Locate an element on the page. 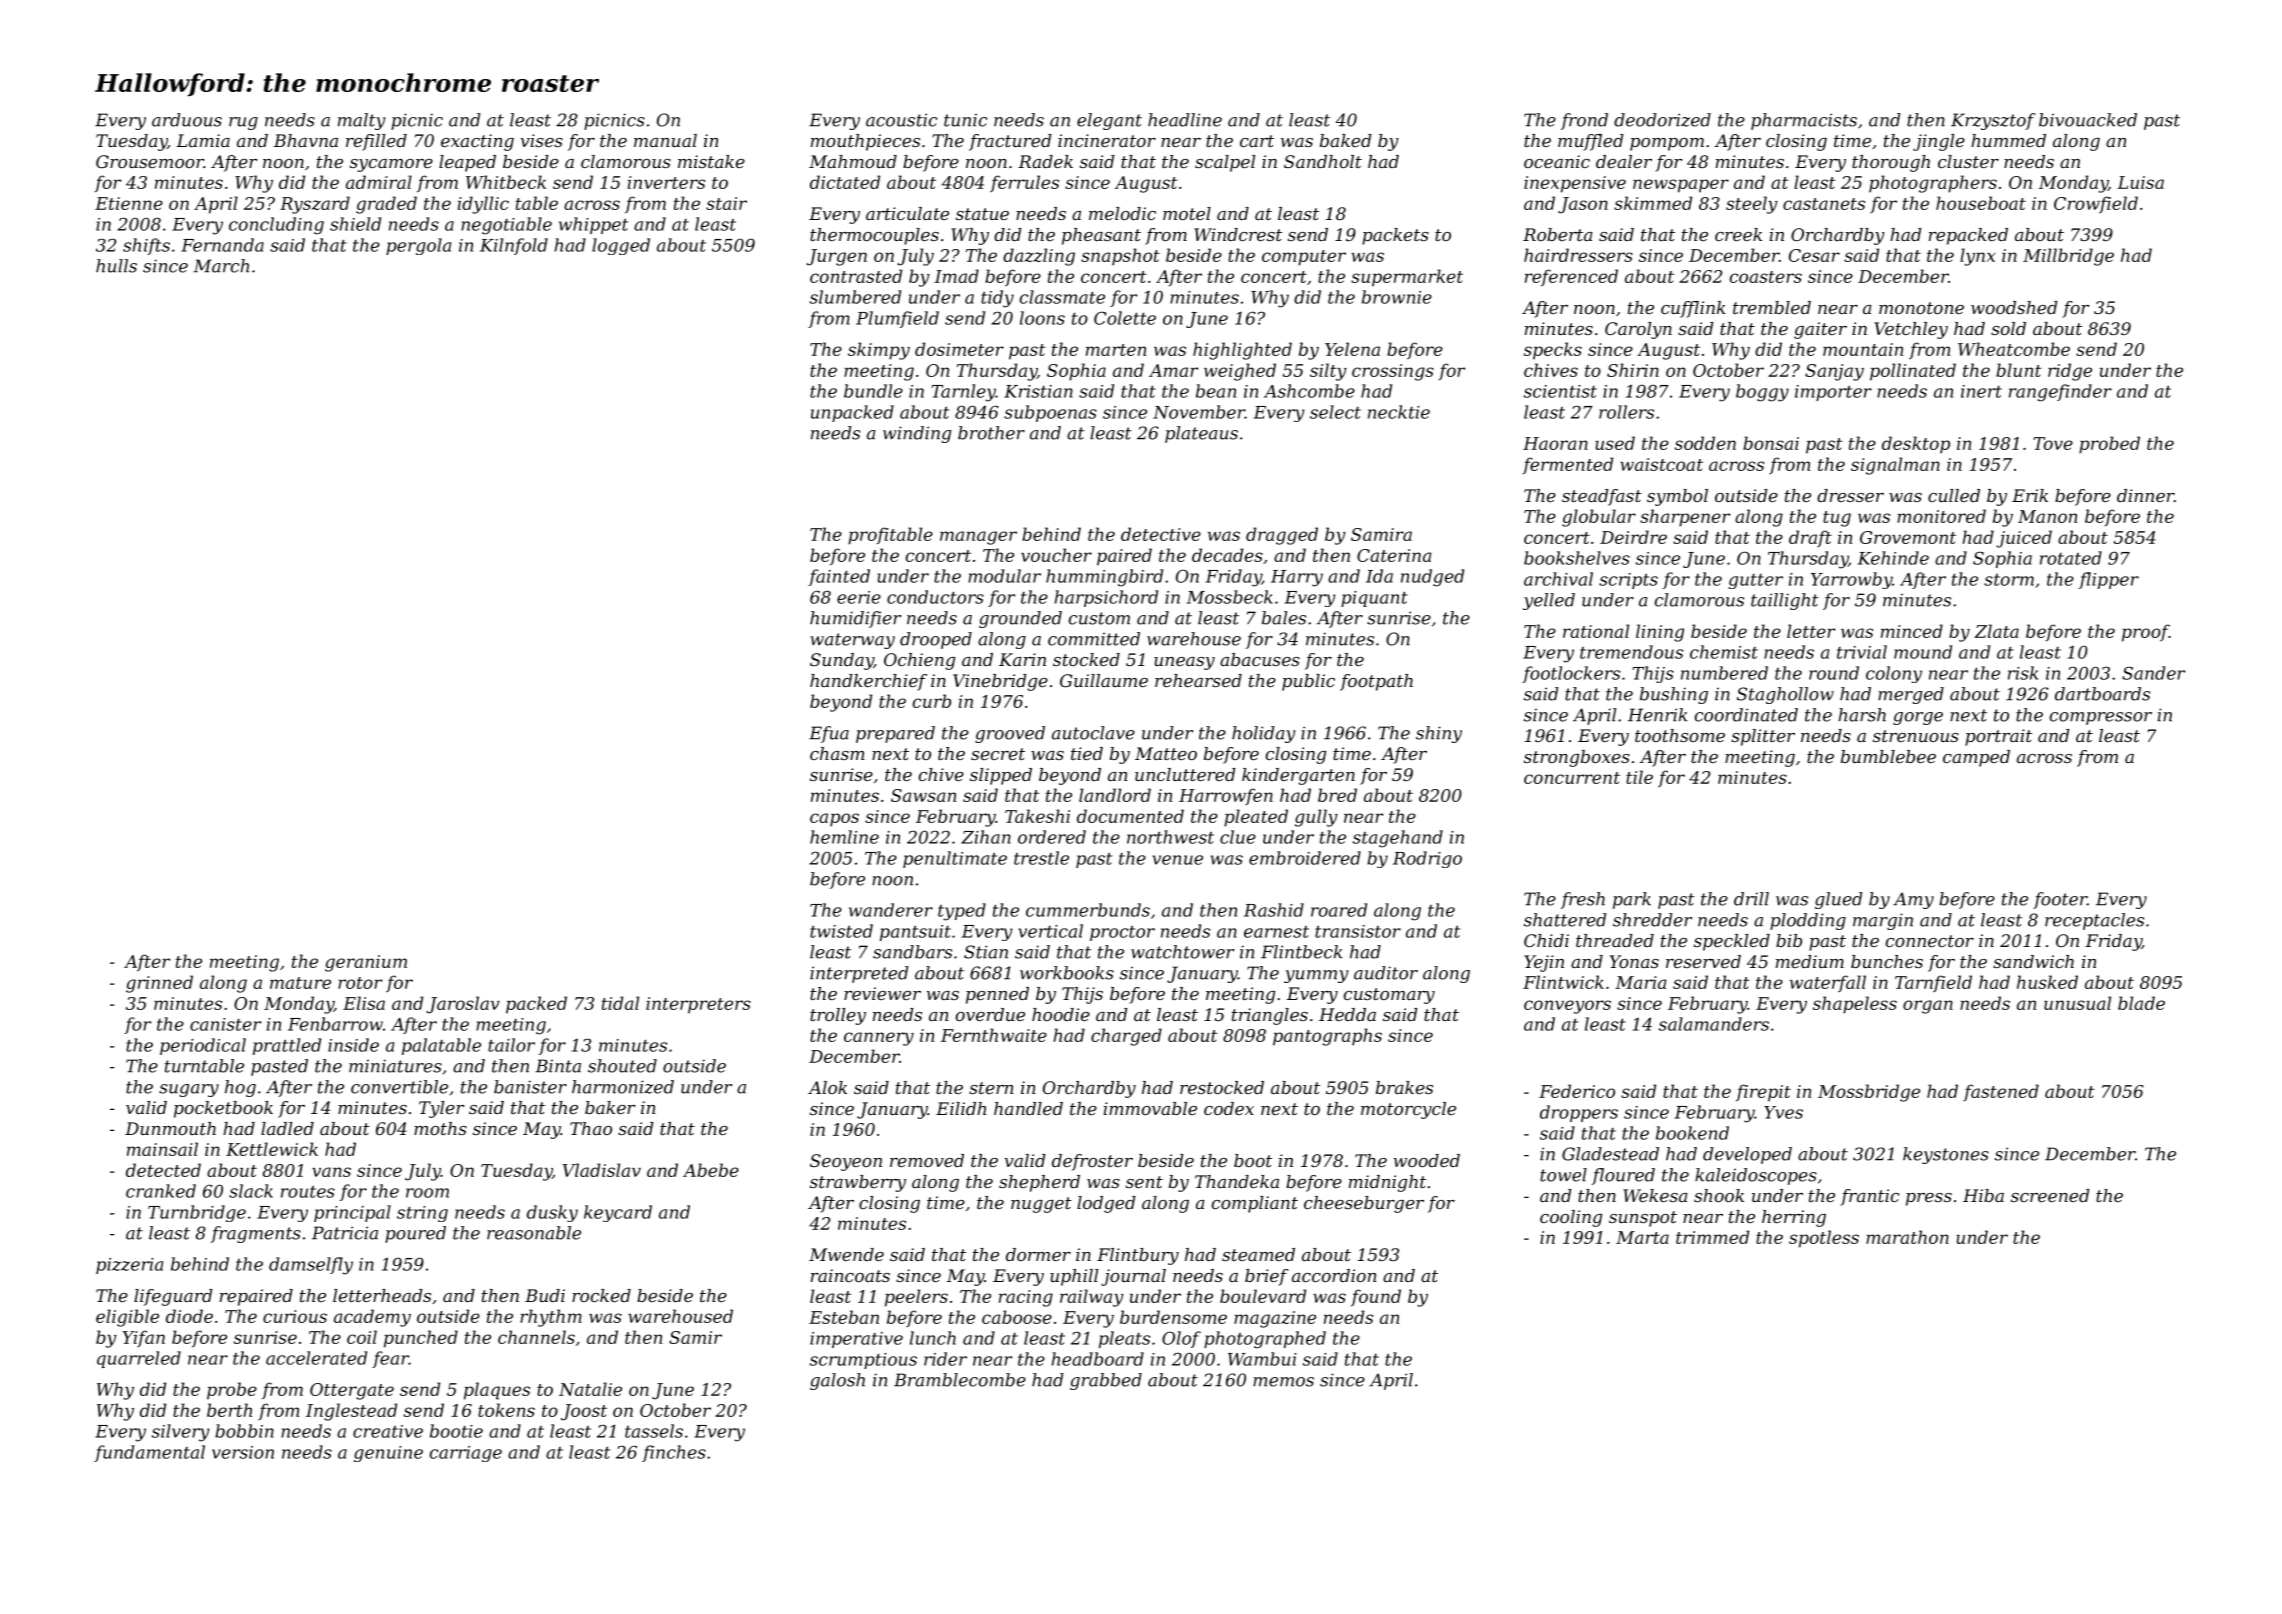  Fenbarrow is located at coordinates (335, 1024).
